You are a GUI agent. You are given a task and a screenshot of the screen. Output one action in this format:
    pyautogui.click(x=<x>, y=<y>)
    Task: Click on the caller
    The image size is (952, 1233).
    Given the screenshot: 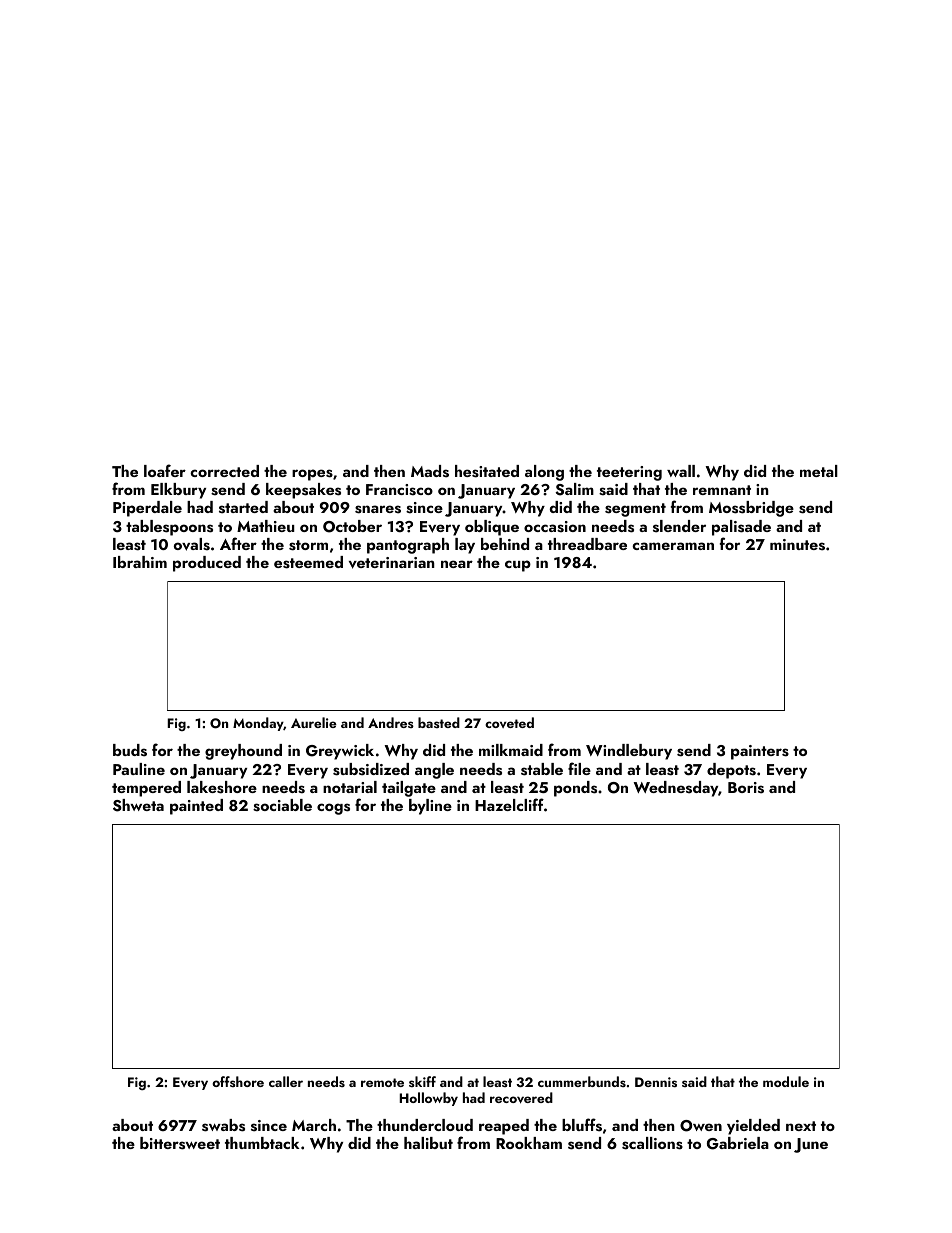 What is the action you would take?
    pyautogui.click(x=286, y=1081)
